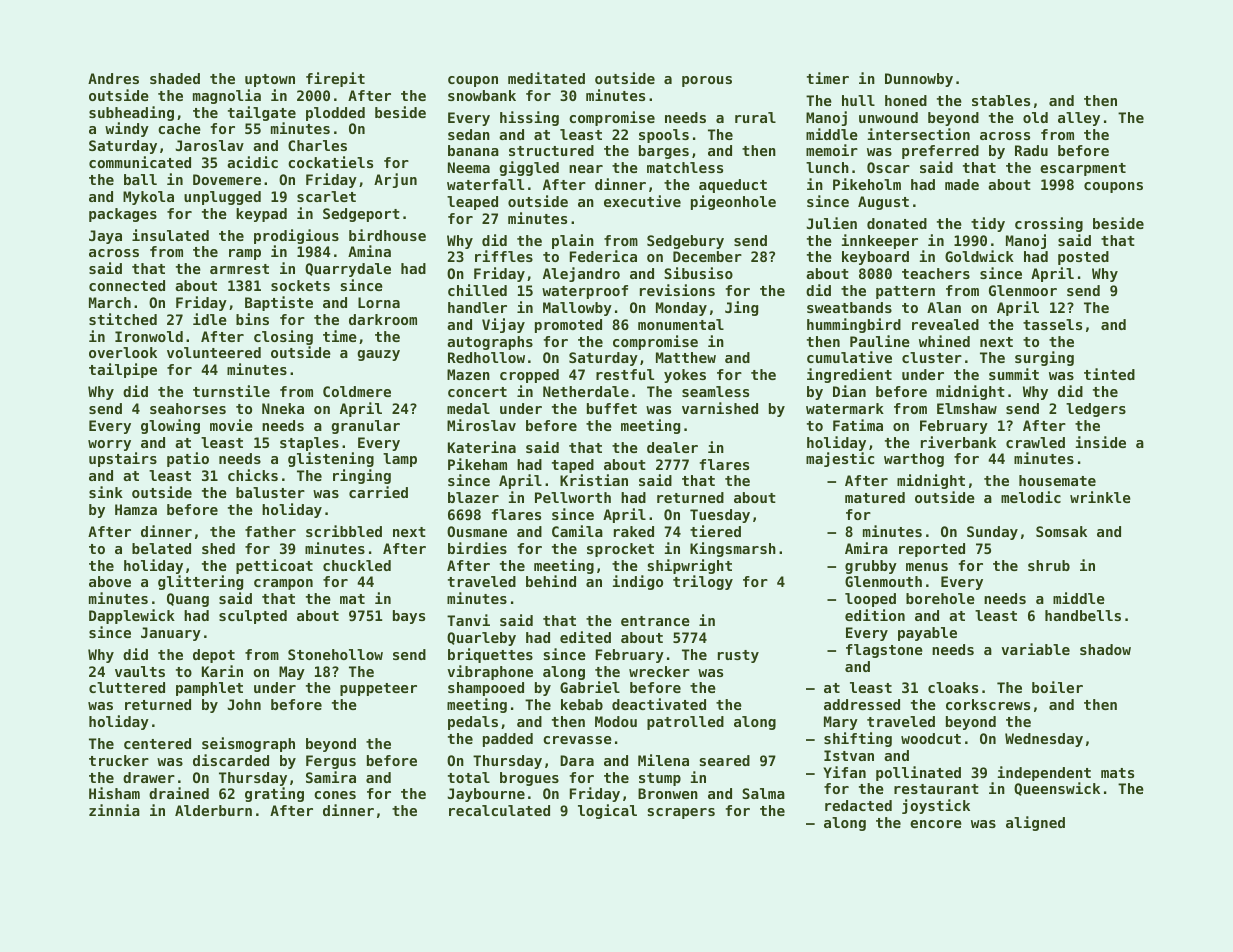  What do you see at coordinates (546, 78) in the screenshot?
I see `meditated` at bounding box center [546, 78].
